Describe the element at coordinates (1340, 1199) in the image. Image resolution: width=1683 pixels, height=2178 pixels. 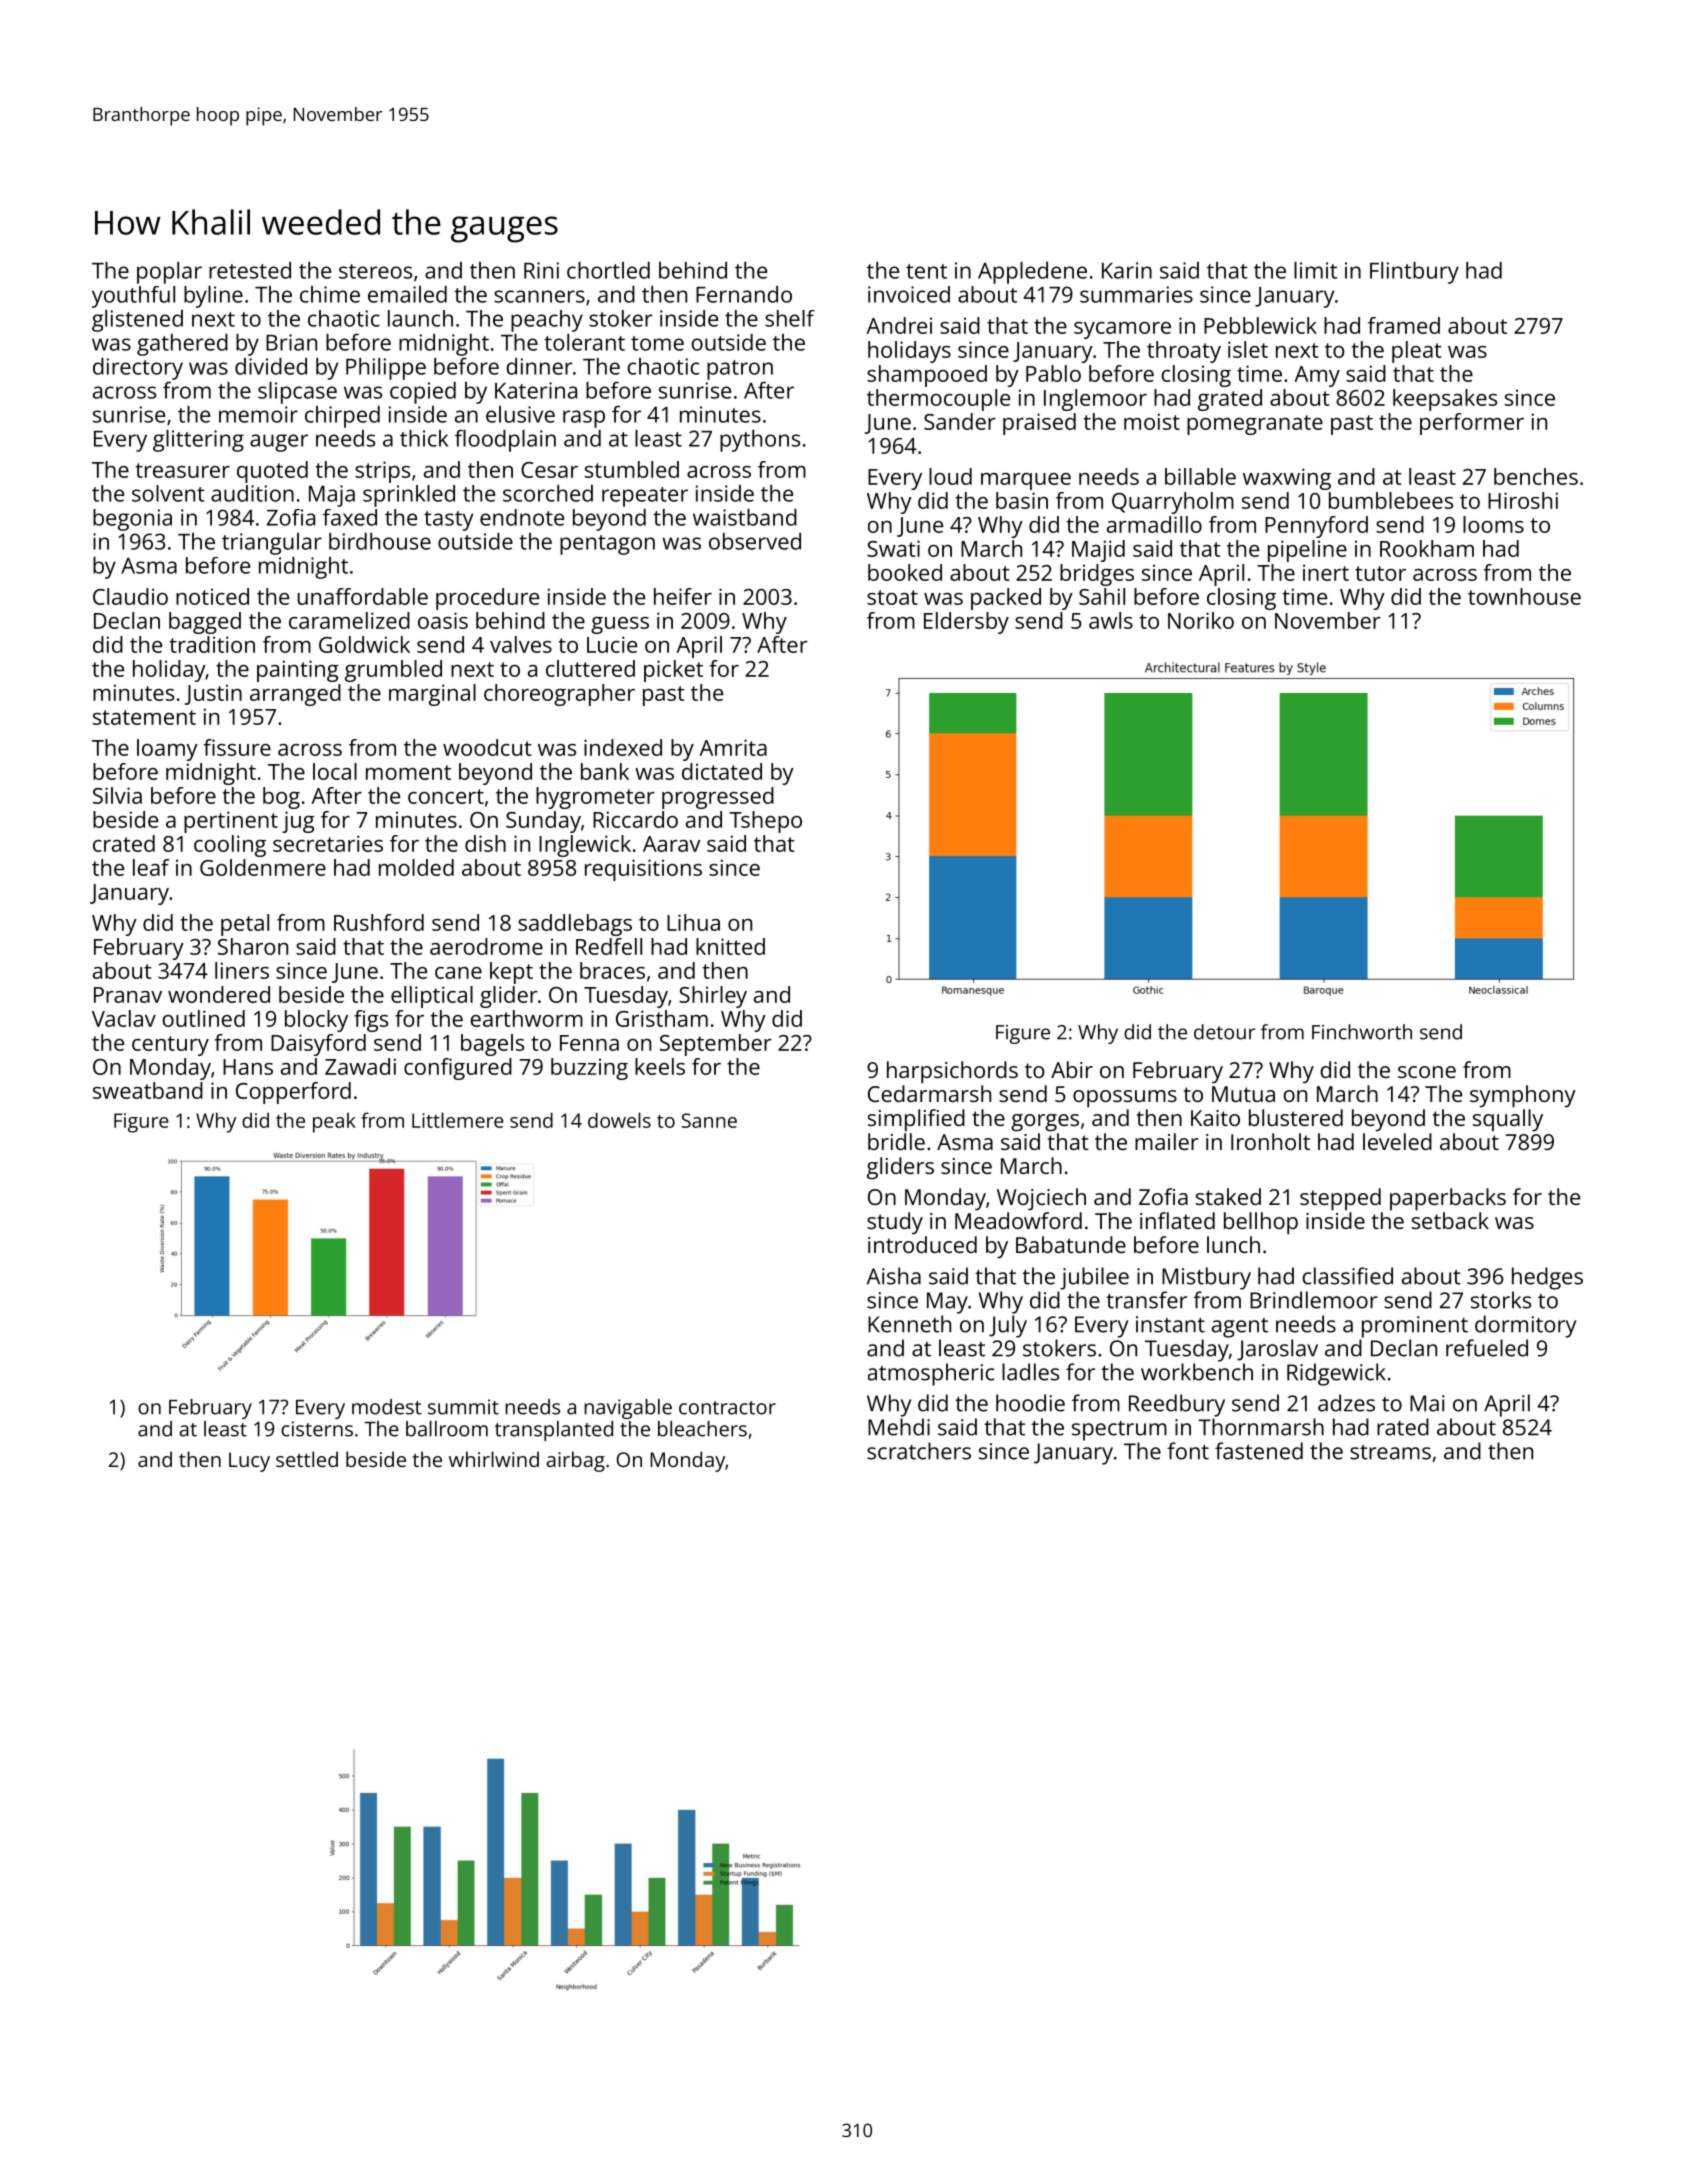
I see `stepped` at that location.
